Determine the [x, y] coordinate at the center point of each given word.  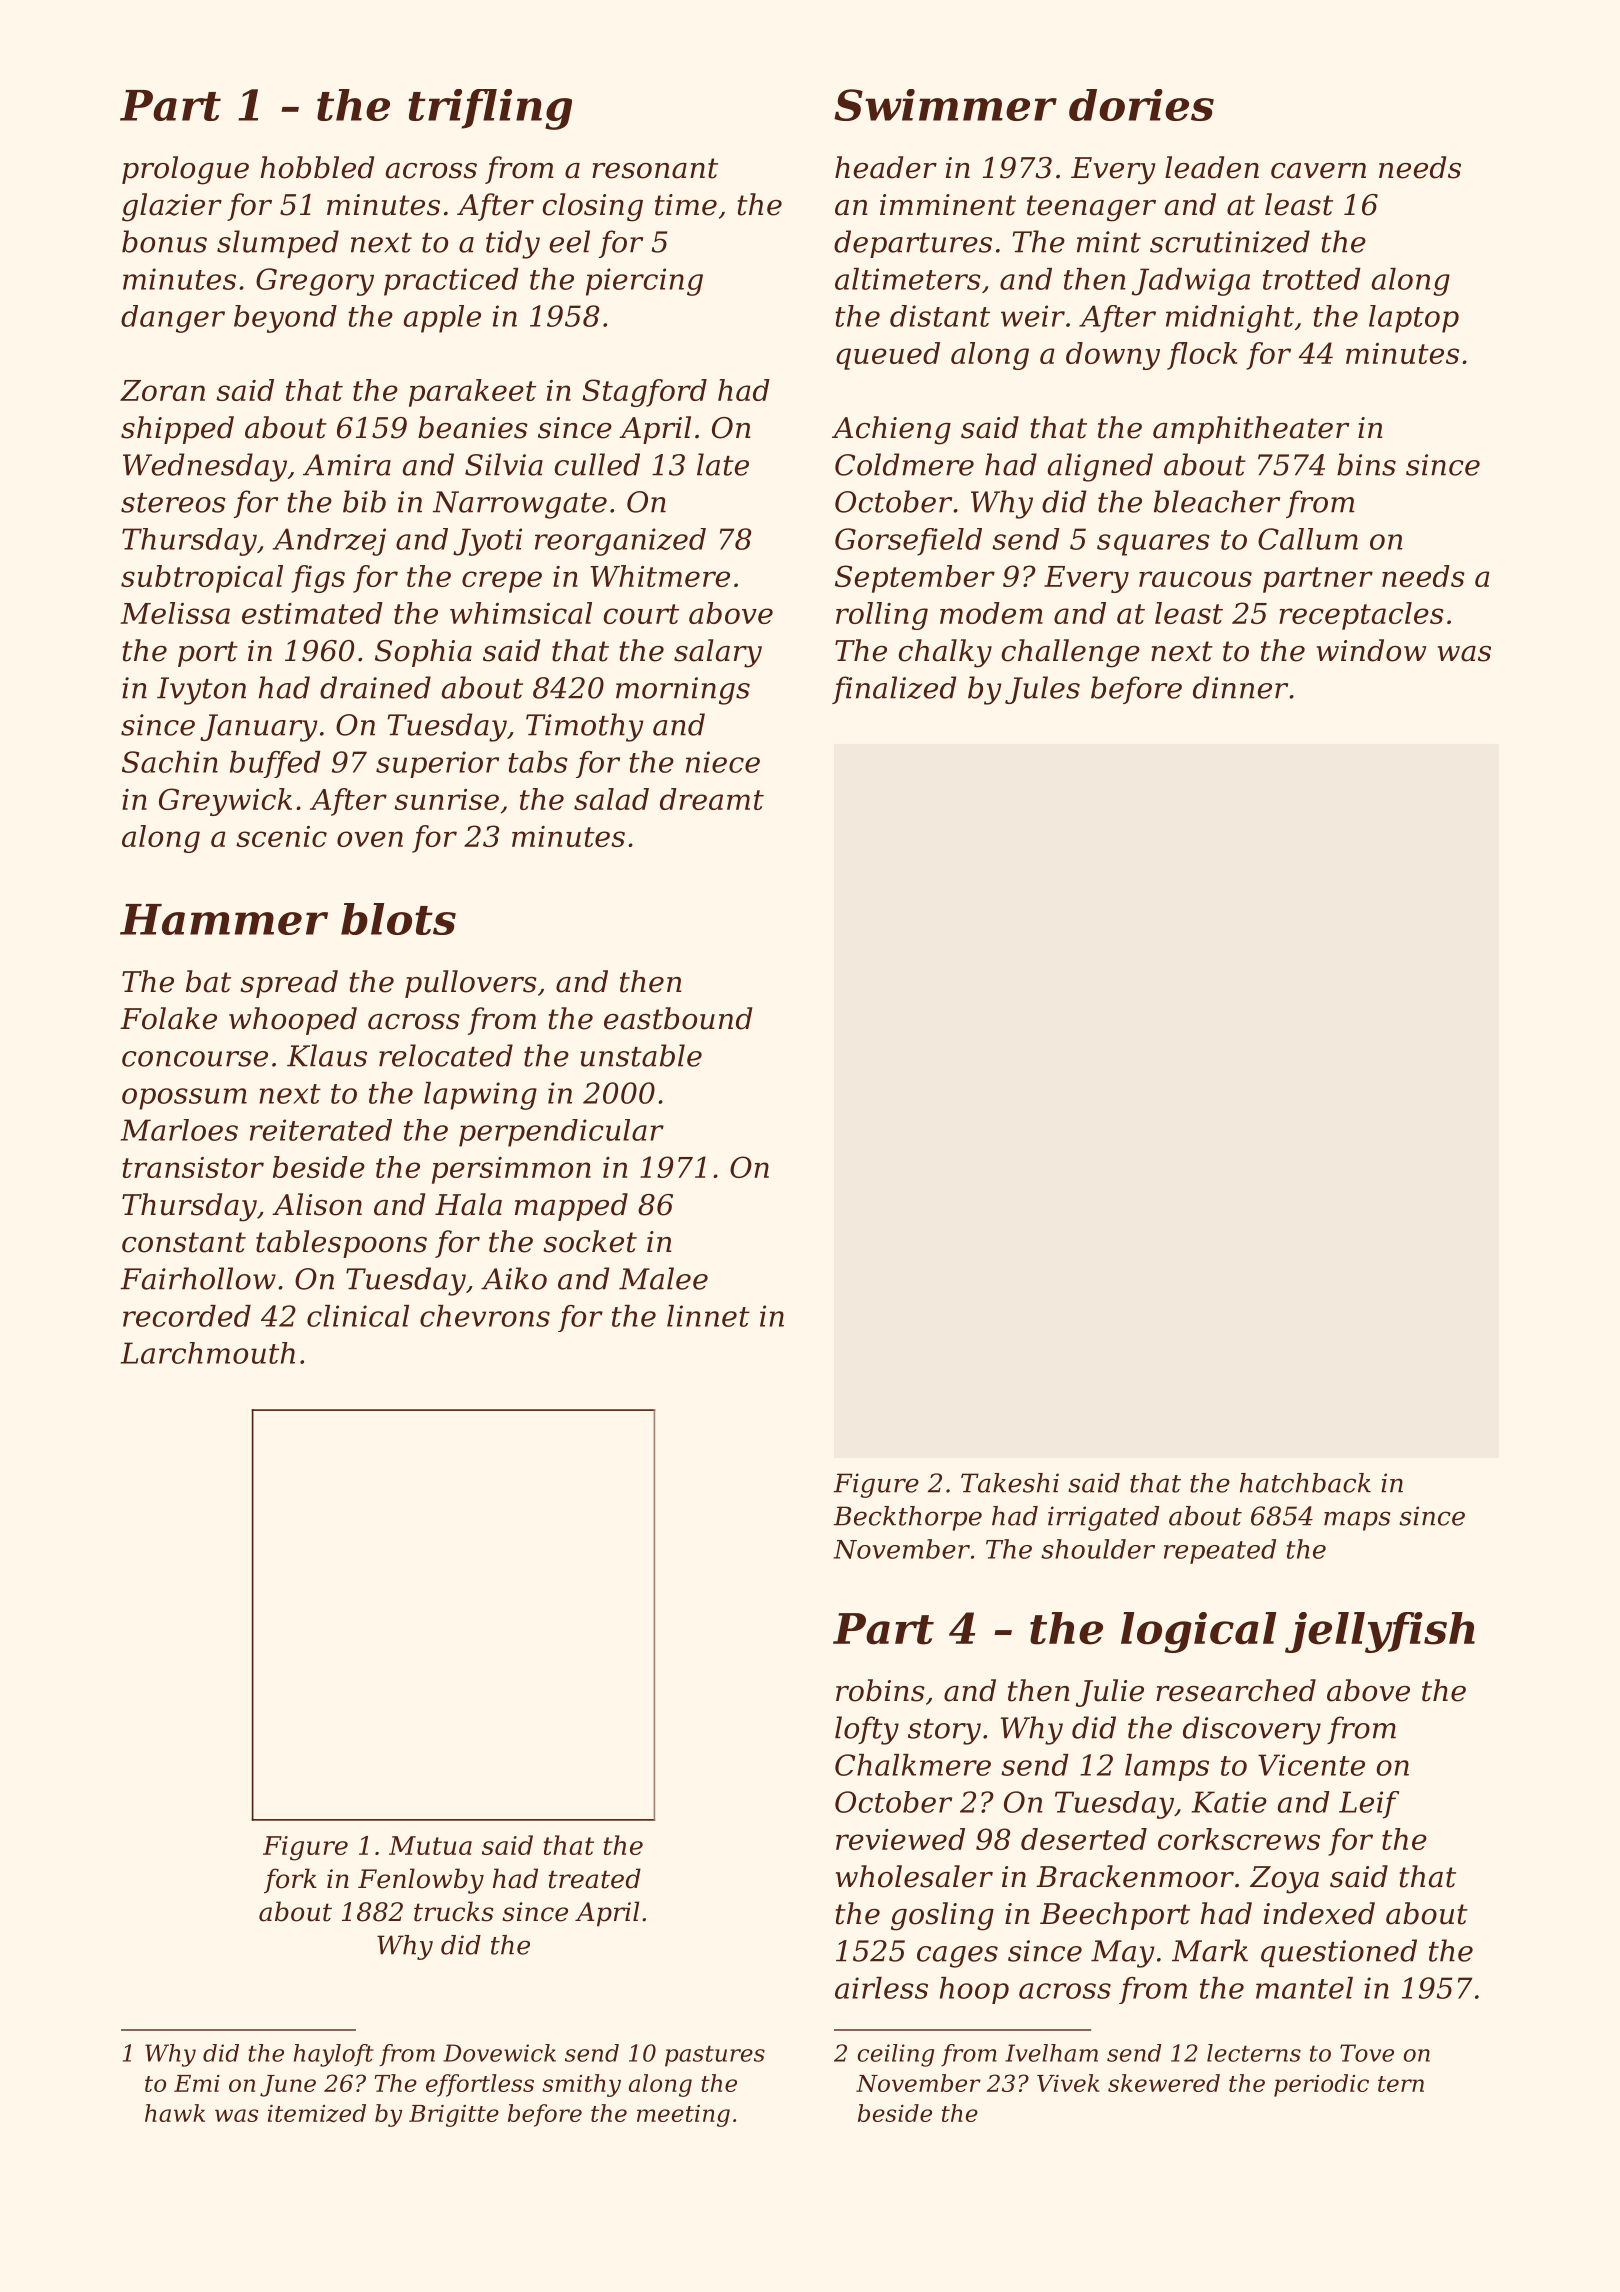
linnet [708, 1316]
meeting [683, 2116]
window [1371, 650]
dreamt [712, 799]
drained [375, 687]
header [886, 167]
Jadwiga [1191, 282]
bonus [164, 241]
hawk [175, 2113]
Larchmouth [208, 1353]
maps [1357, 1521]
